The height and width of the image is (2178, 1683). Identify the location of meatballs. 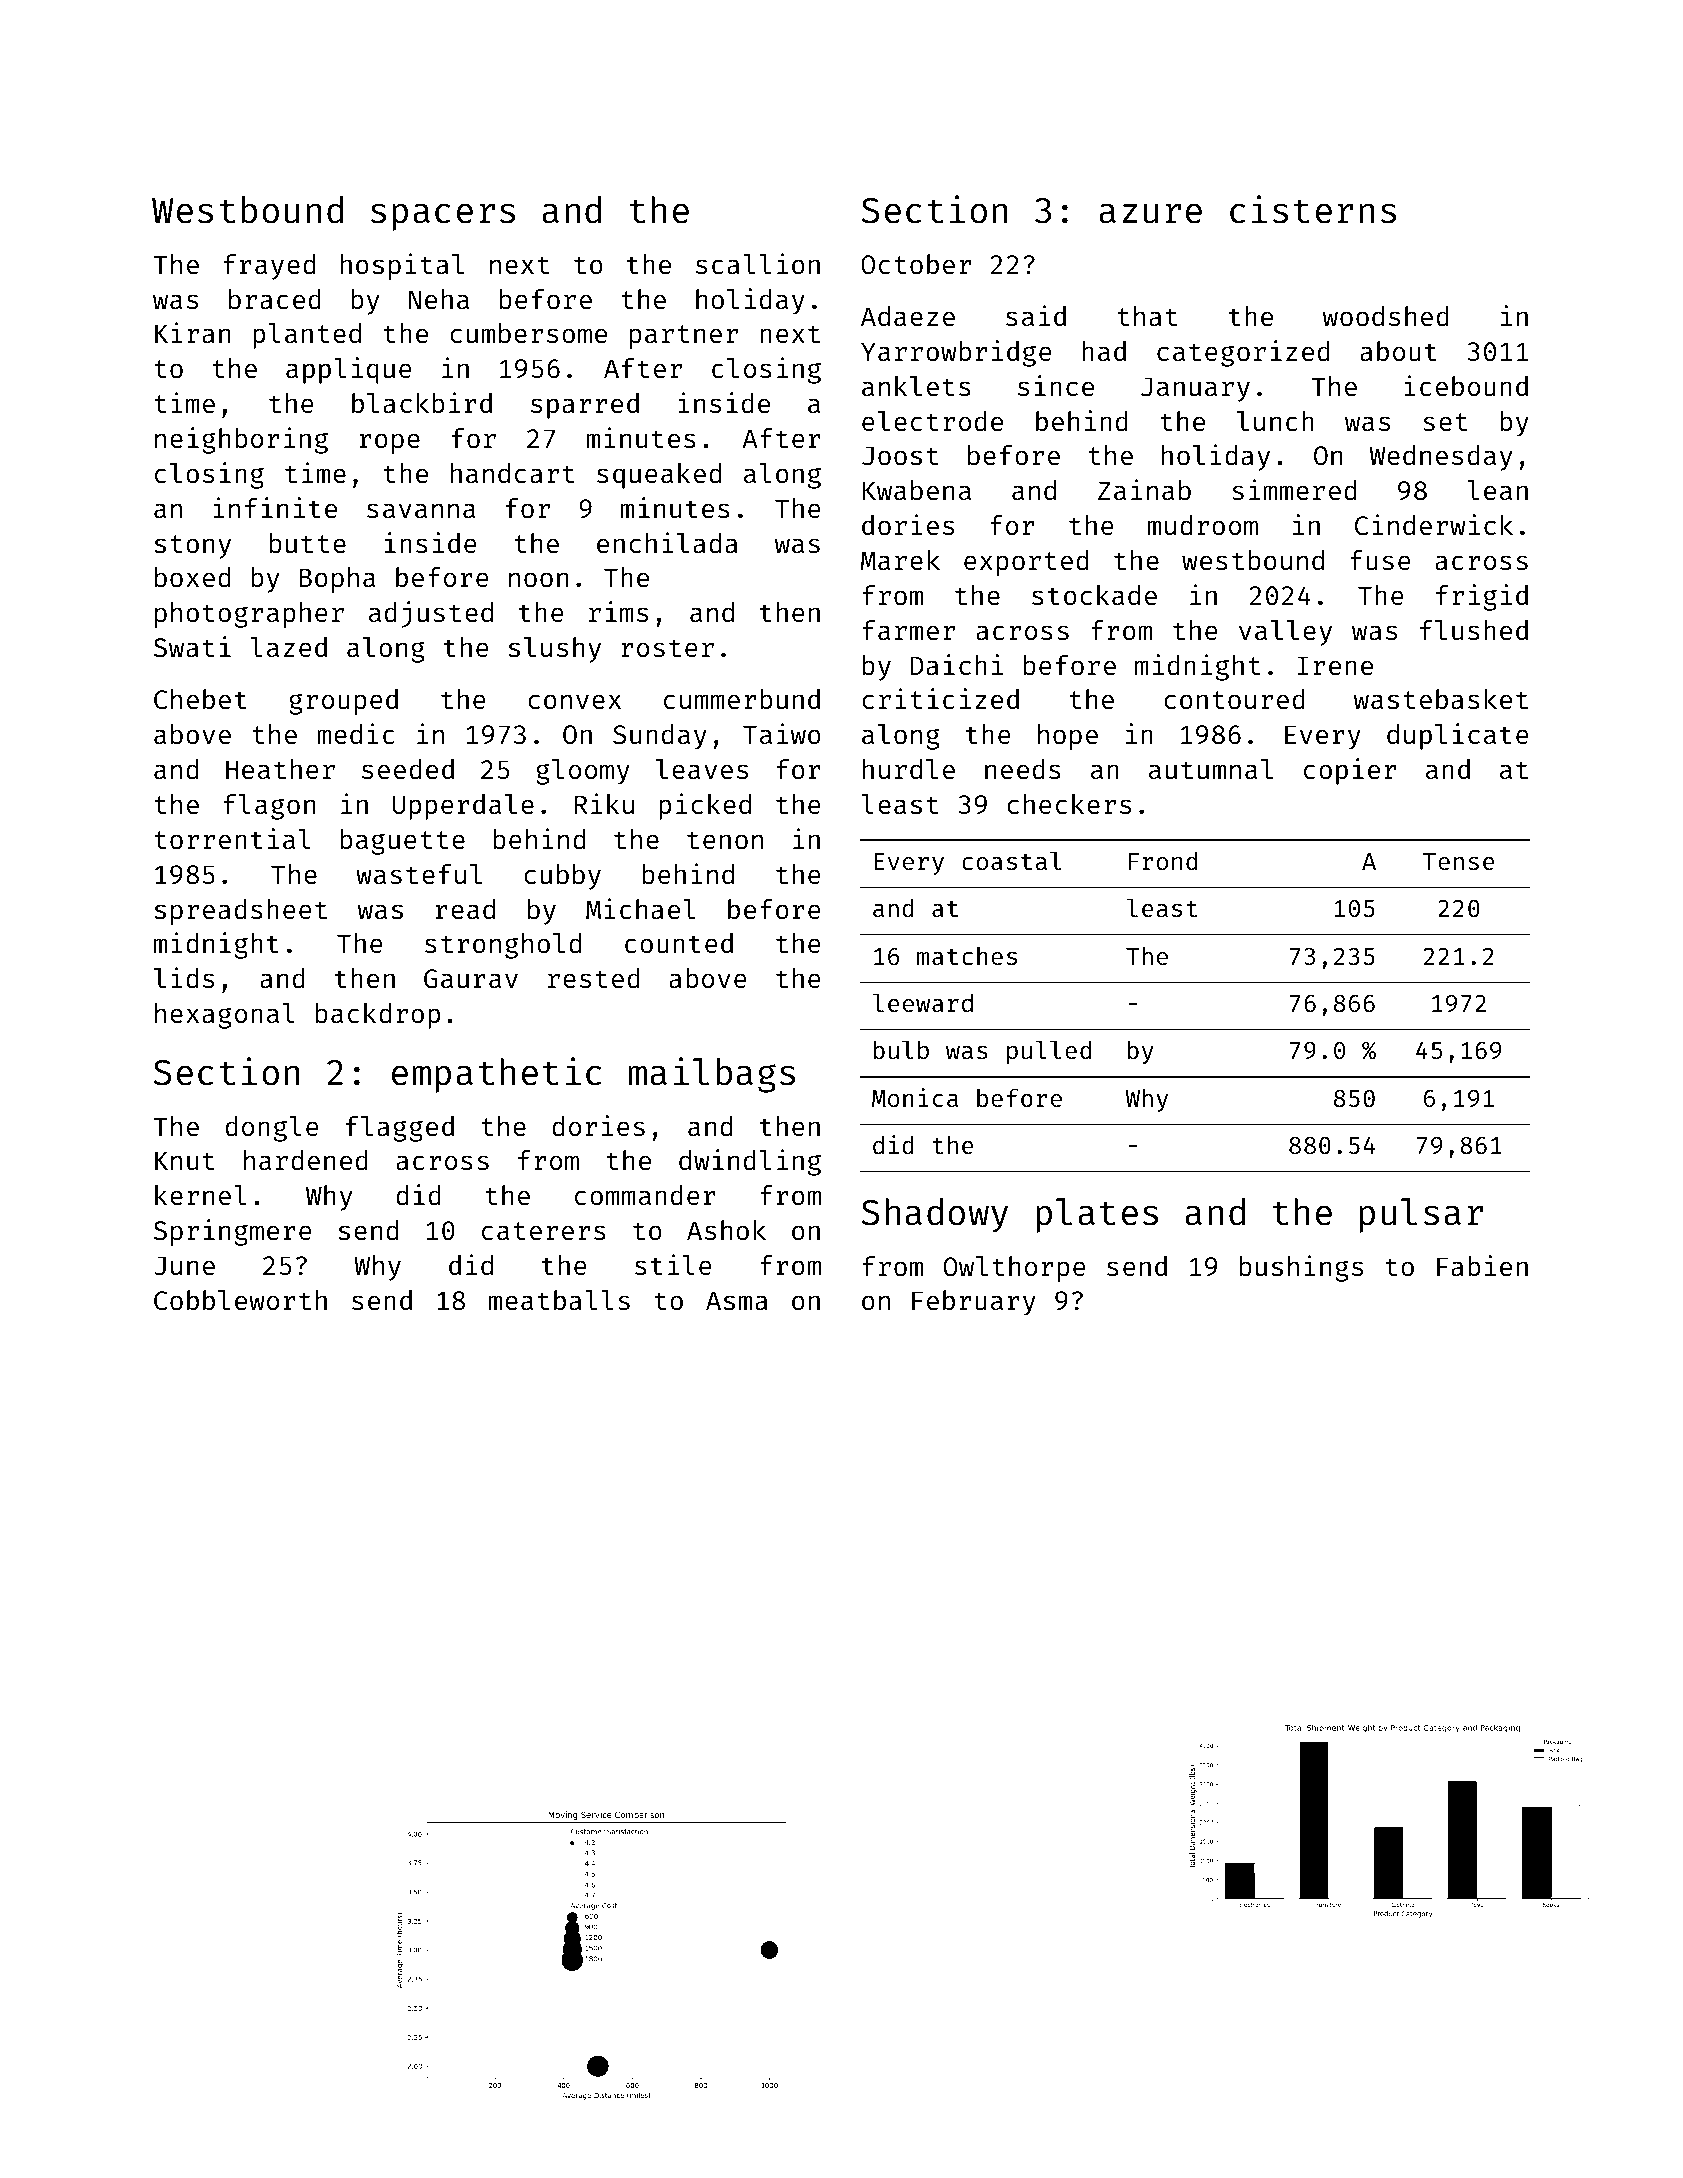
(559, 1300).
